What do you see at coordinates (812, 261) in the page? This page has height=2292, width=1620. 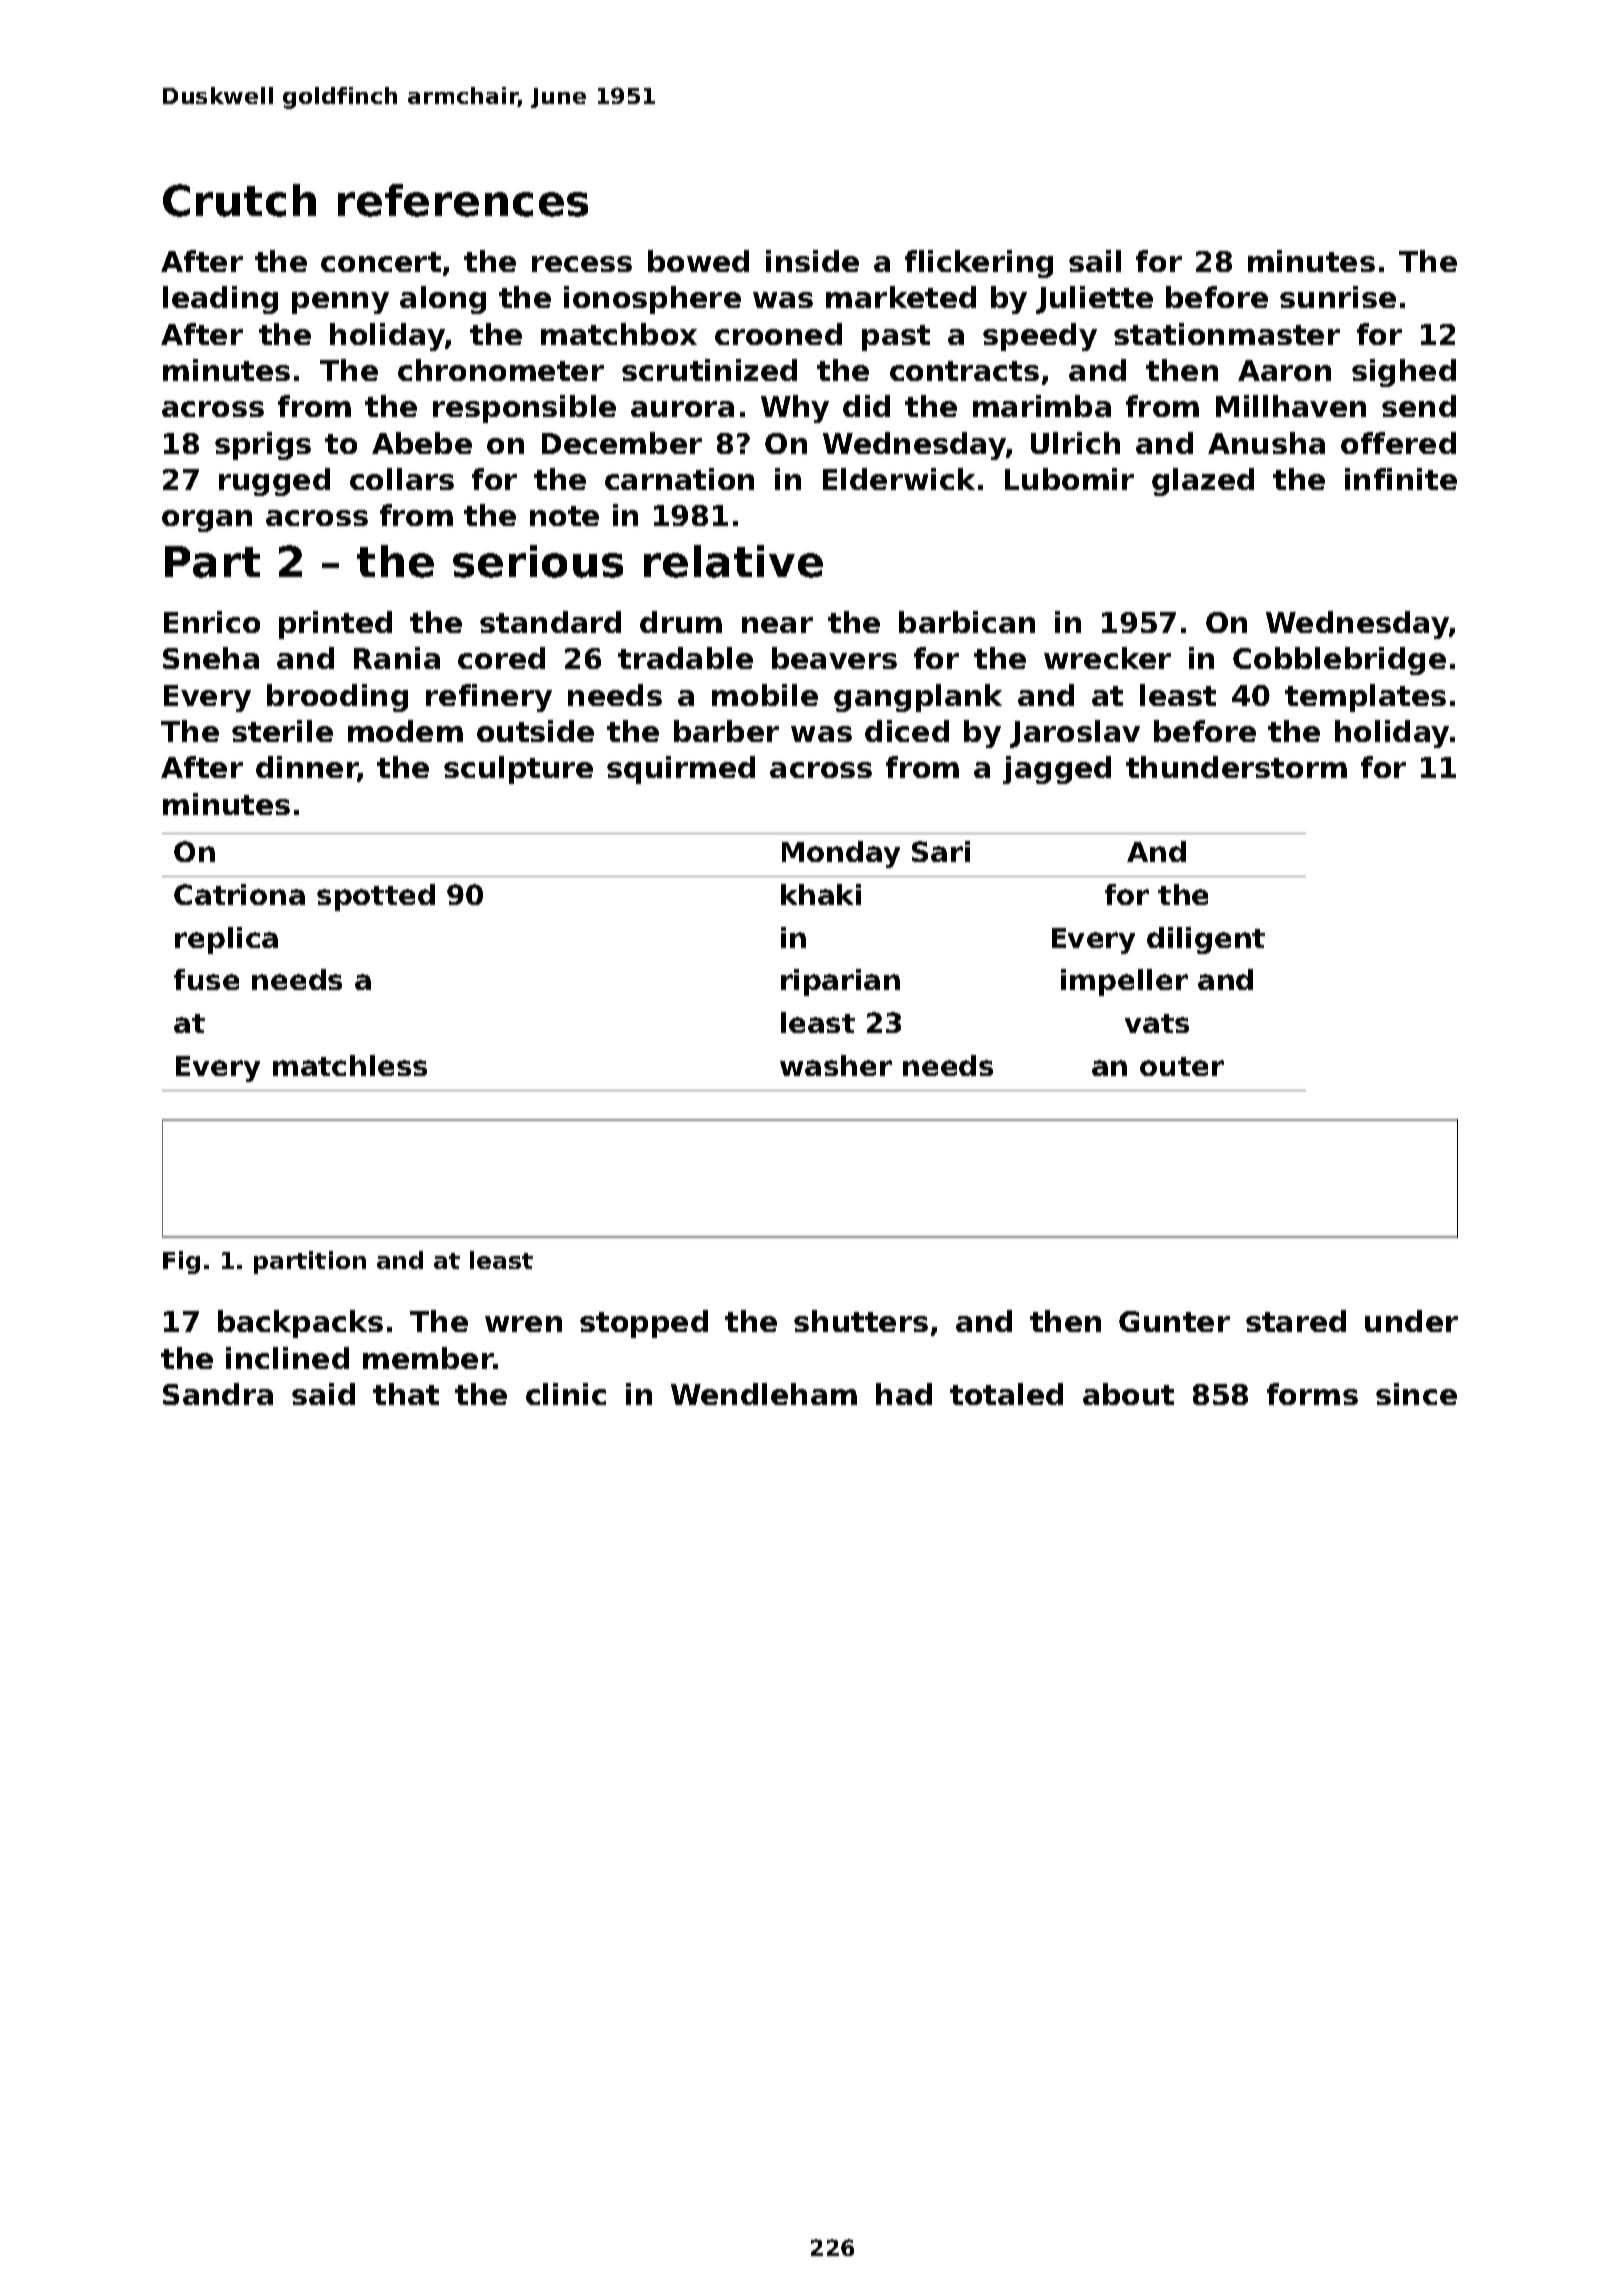 I see `inside` at bounding box center [812, 261].
